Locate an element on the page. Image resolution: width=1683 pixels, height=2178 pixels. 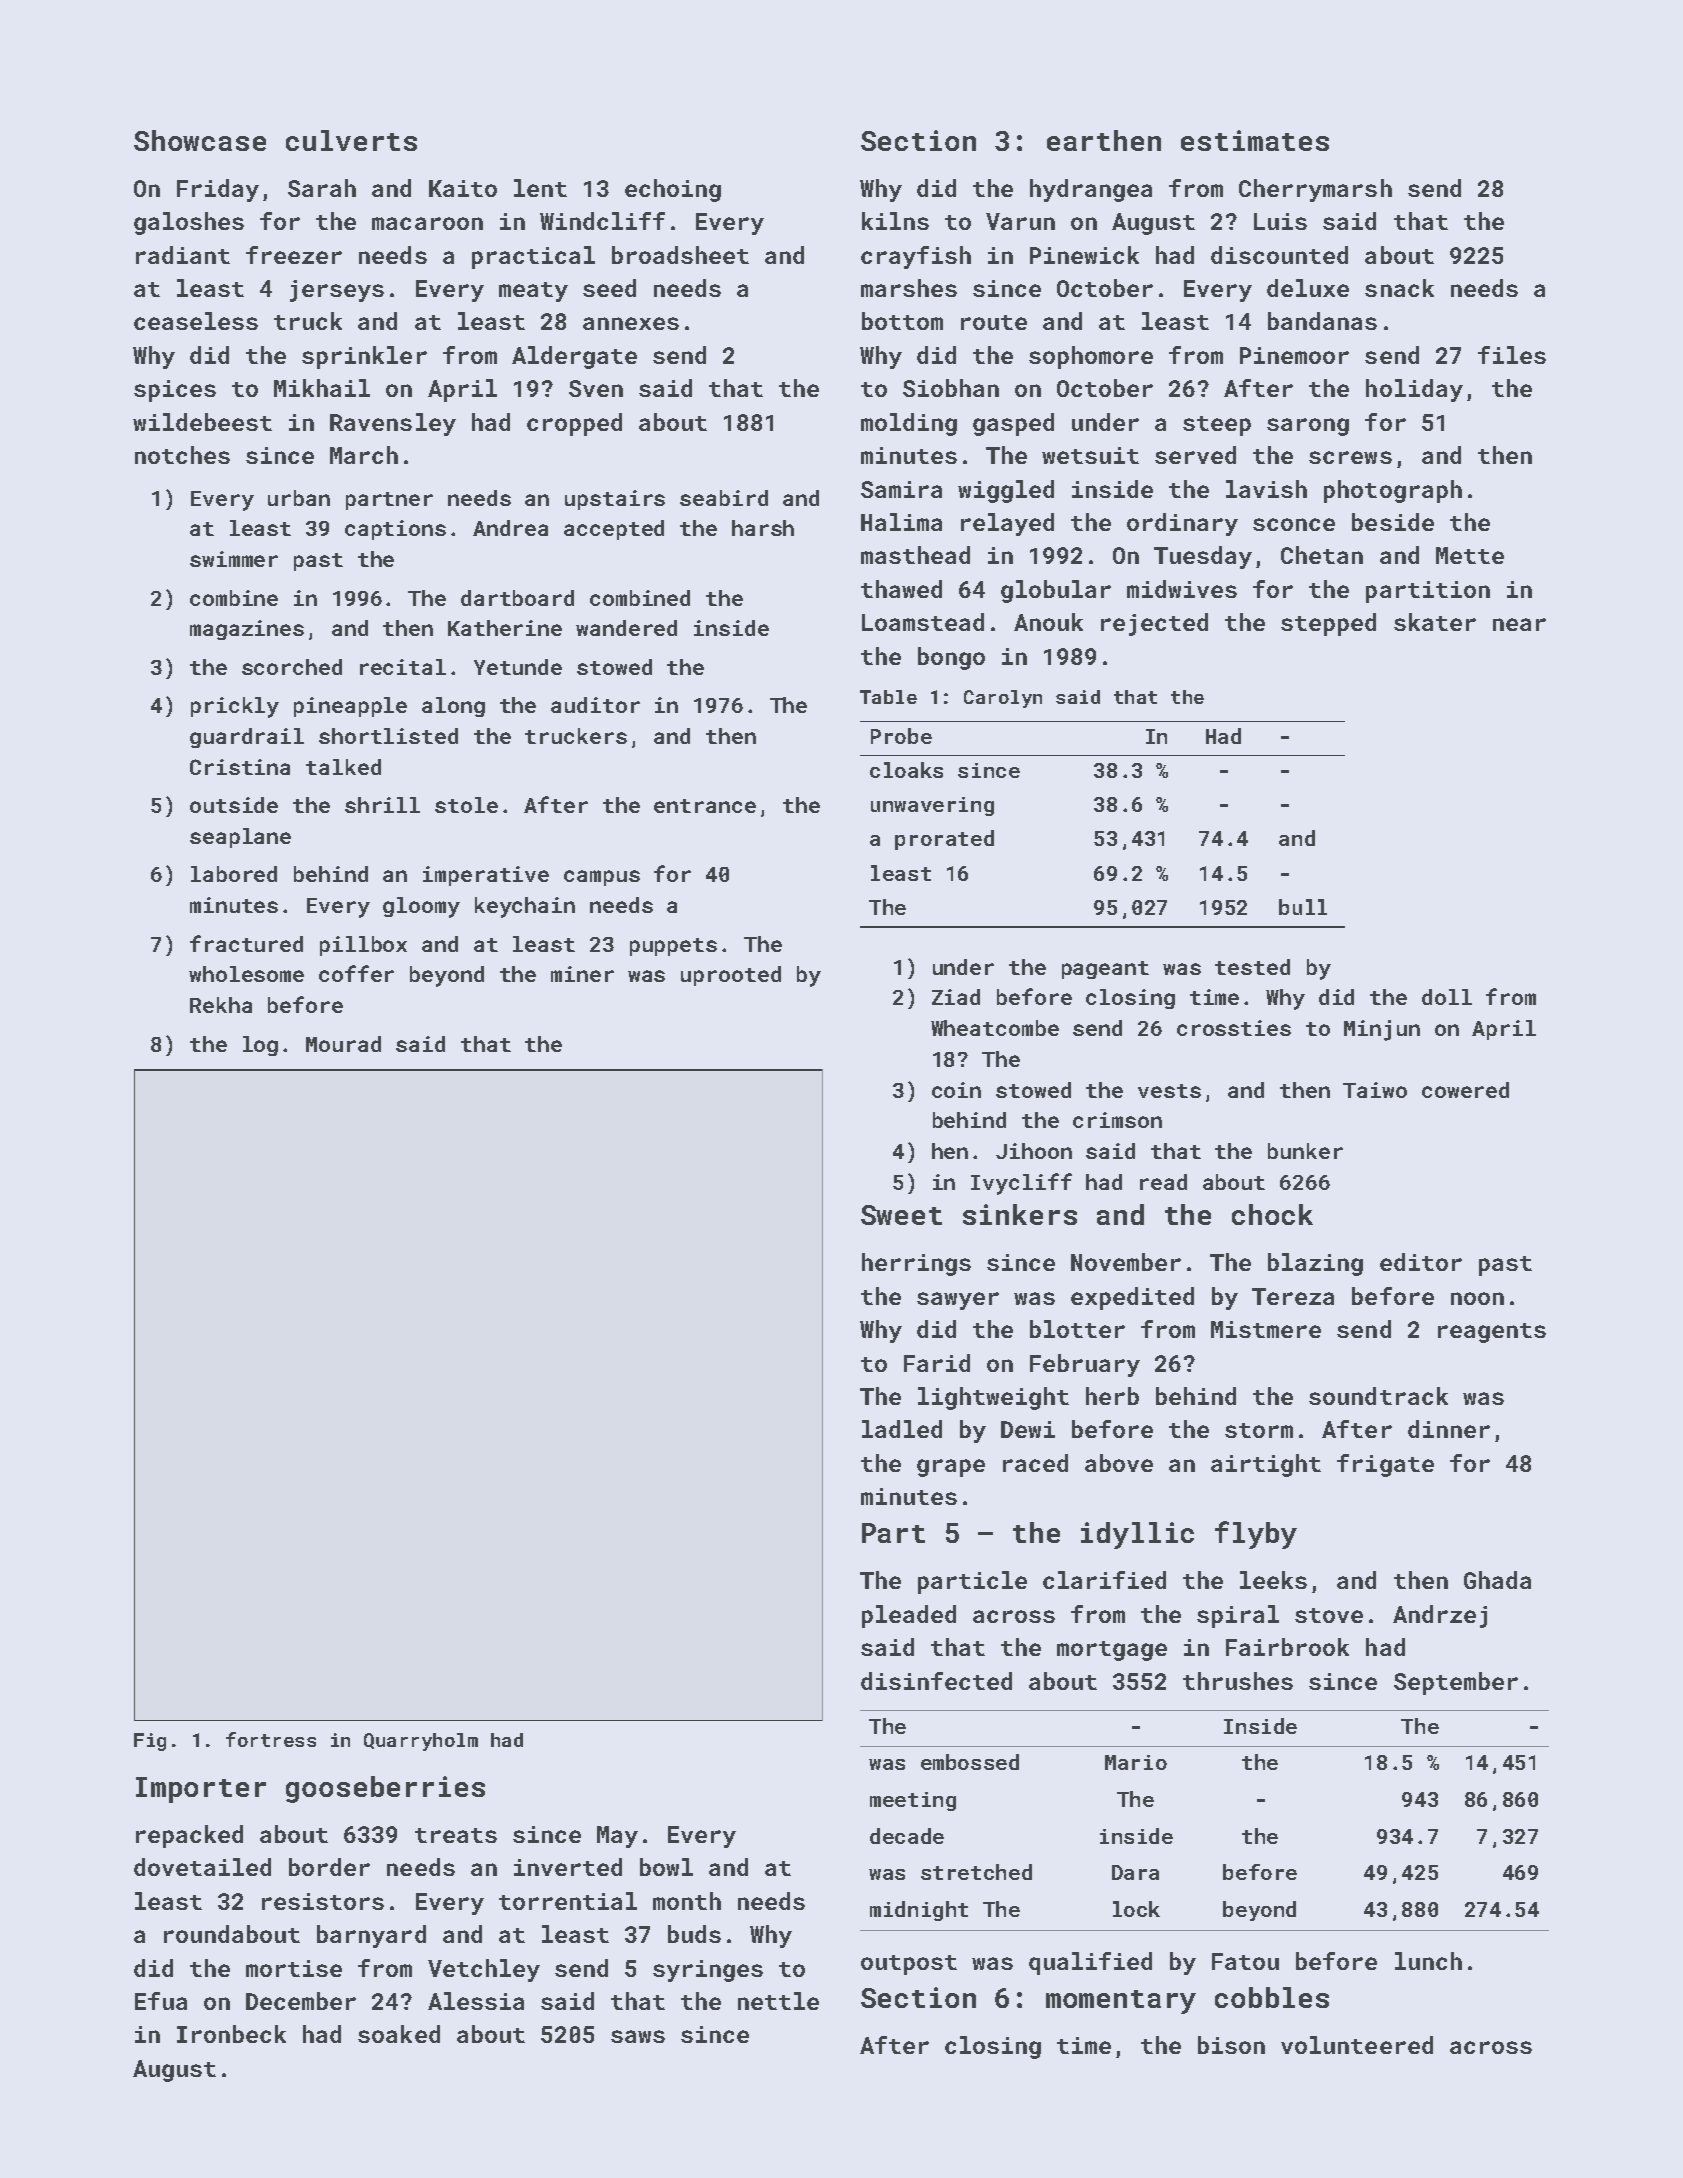
noon is located at coordinates (1477, 1298).
